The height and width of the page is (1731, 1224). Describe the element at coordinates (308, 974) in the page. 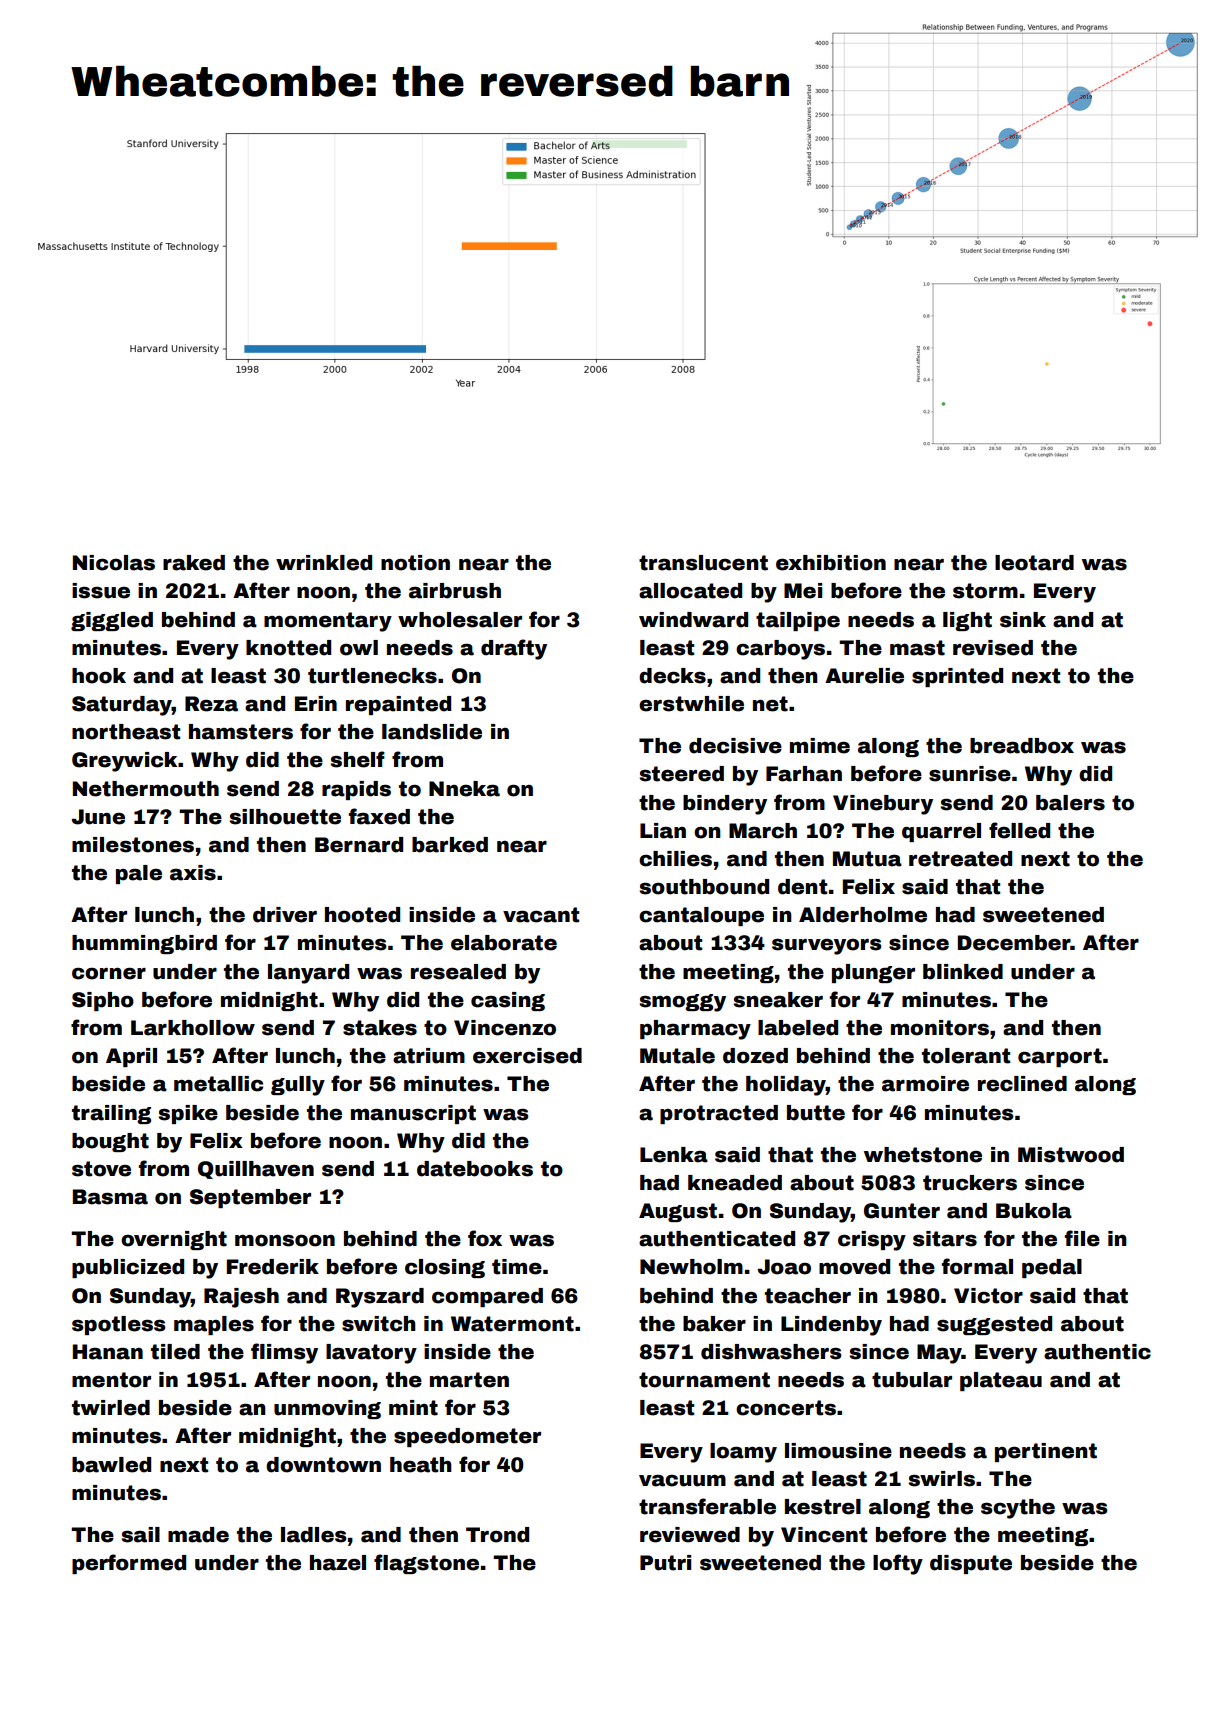

I see `lanyard` at that location.
